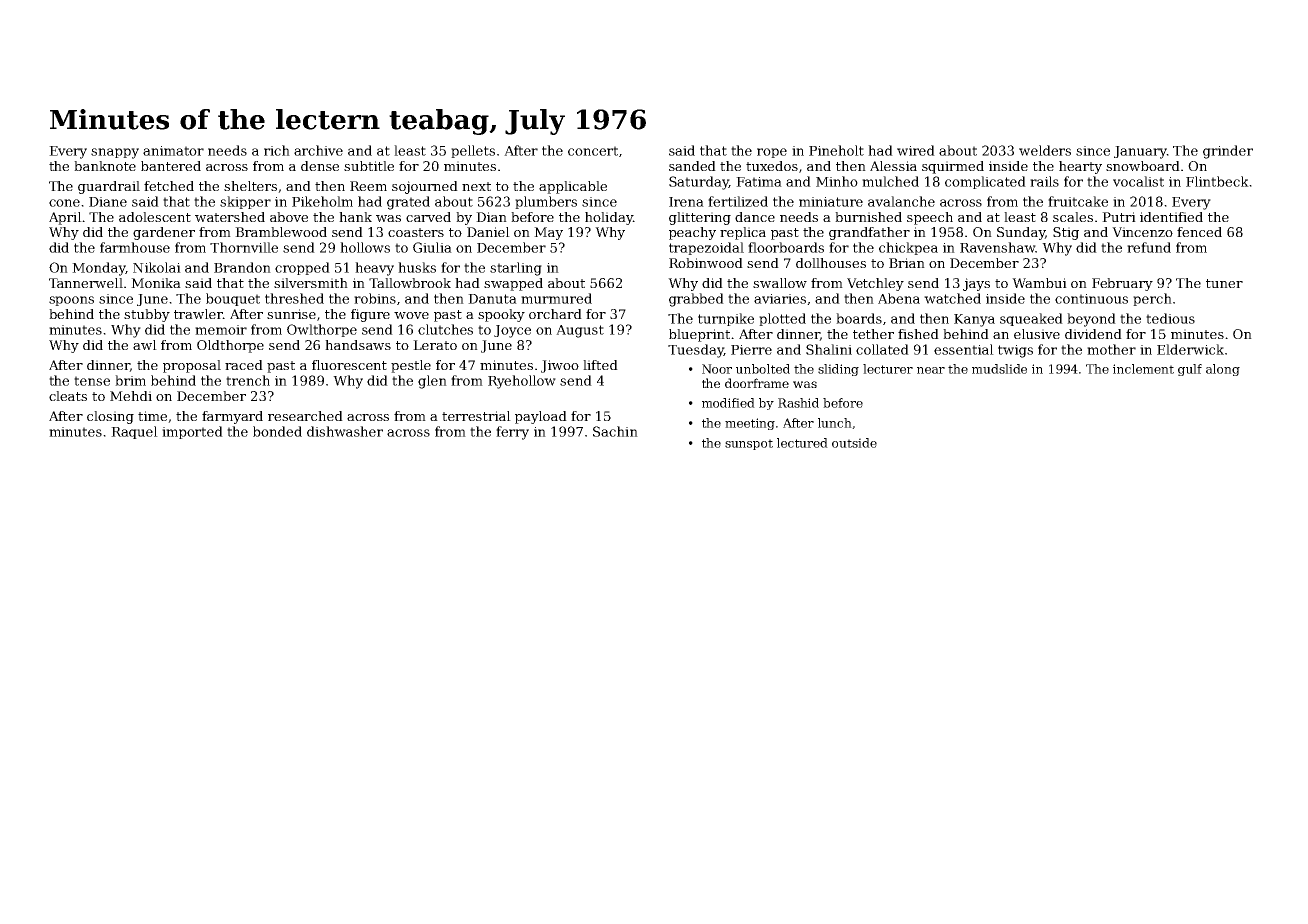 The height and width of the screenshot is (924, 1308). What do you see at coordinates (869, 233) in the screenshot?
I see `grandfather` at bounding box center [869, 233].
